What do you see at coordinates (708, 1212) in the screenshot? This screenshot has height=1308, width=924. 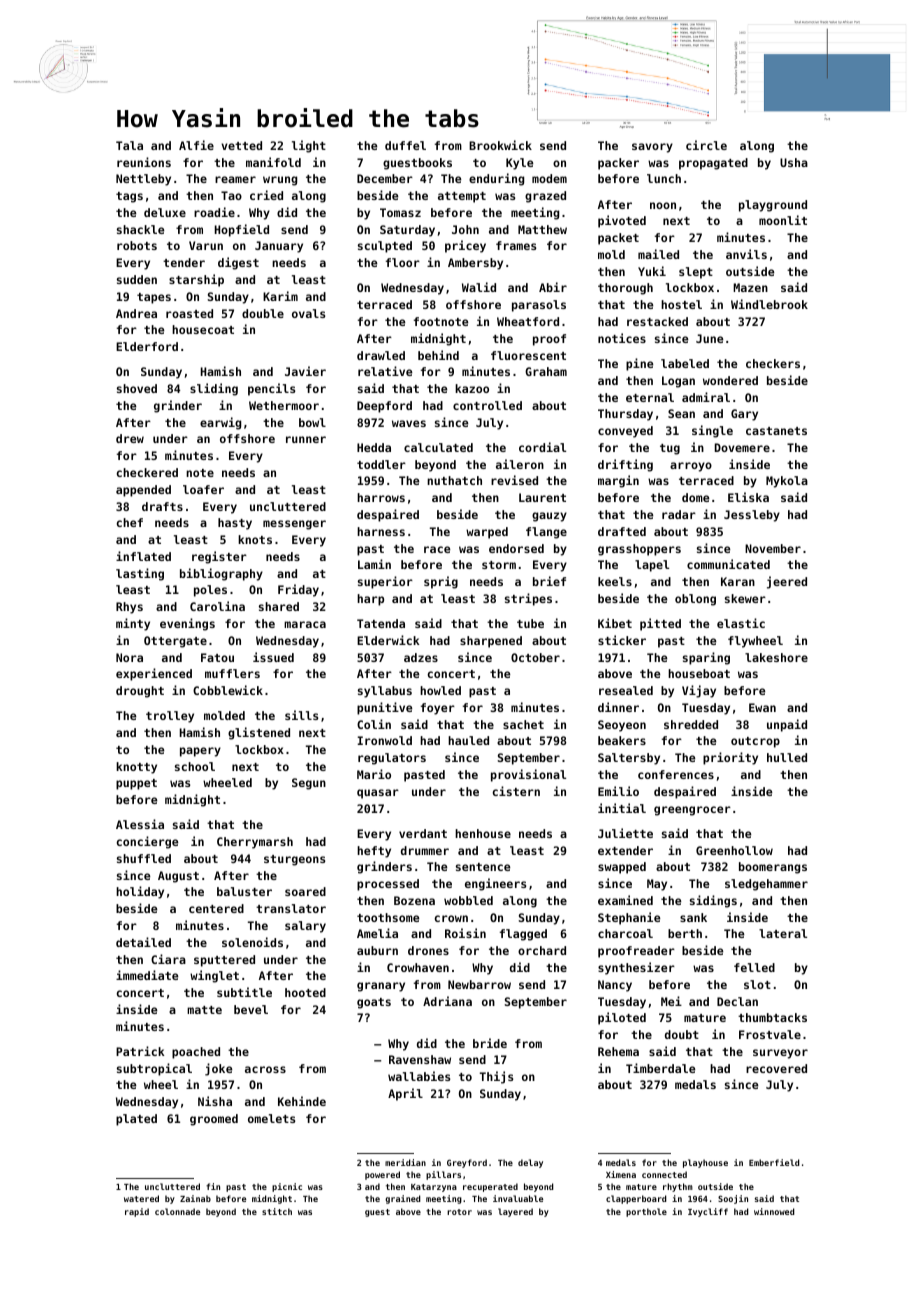 I see `Ivycliff` at bounding box center [708, 1212].
